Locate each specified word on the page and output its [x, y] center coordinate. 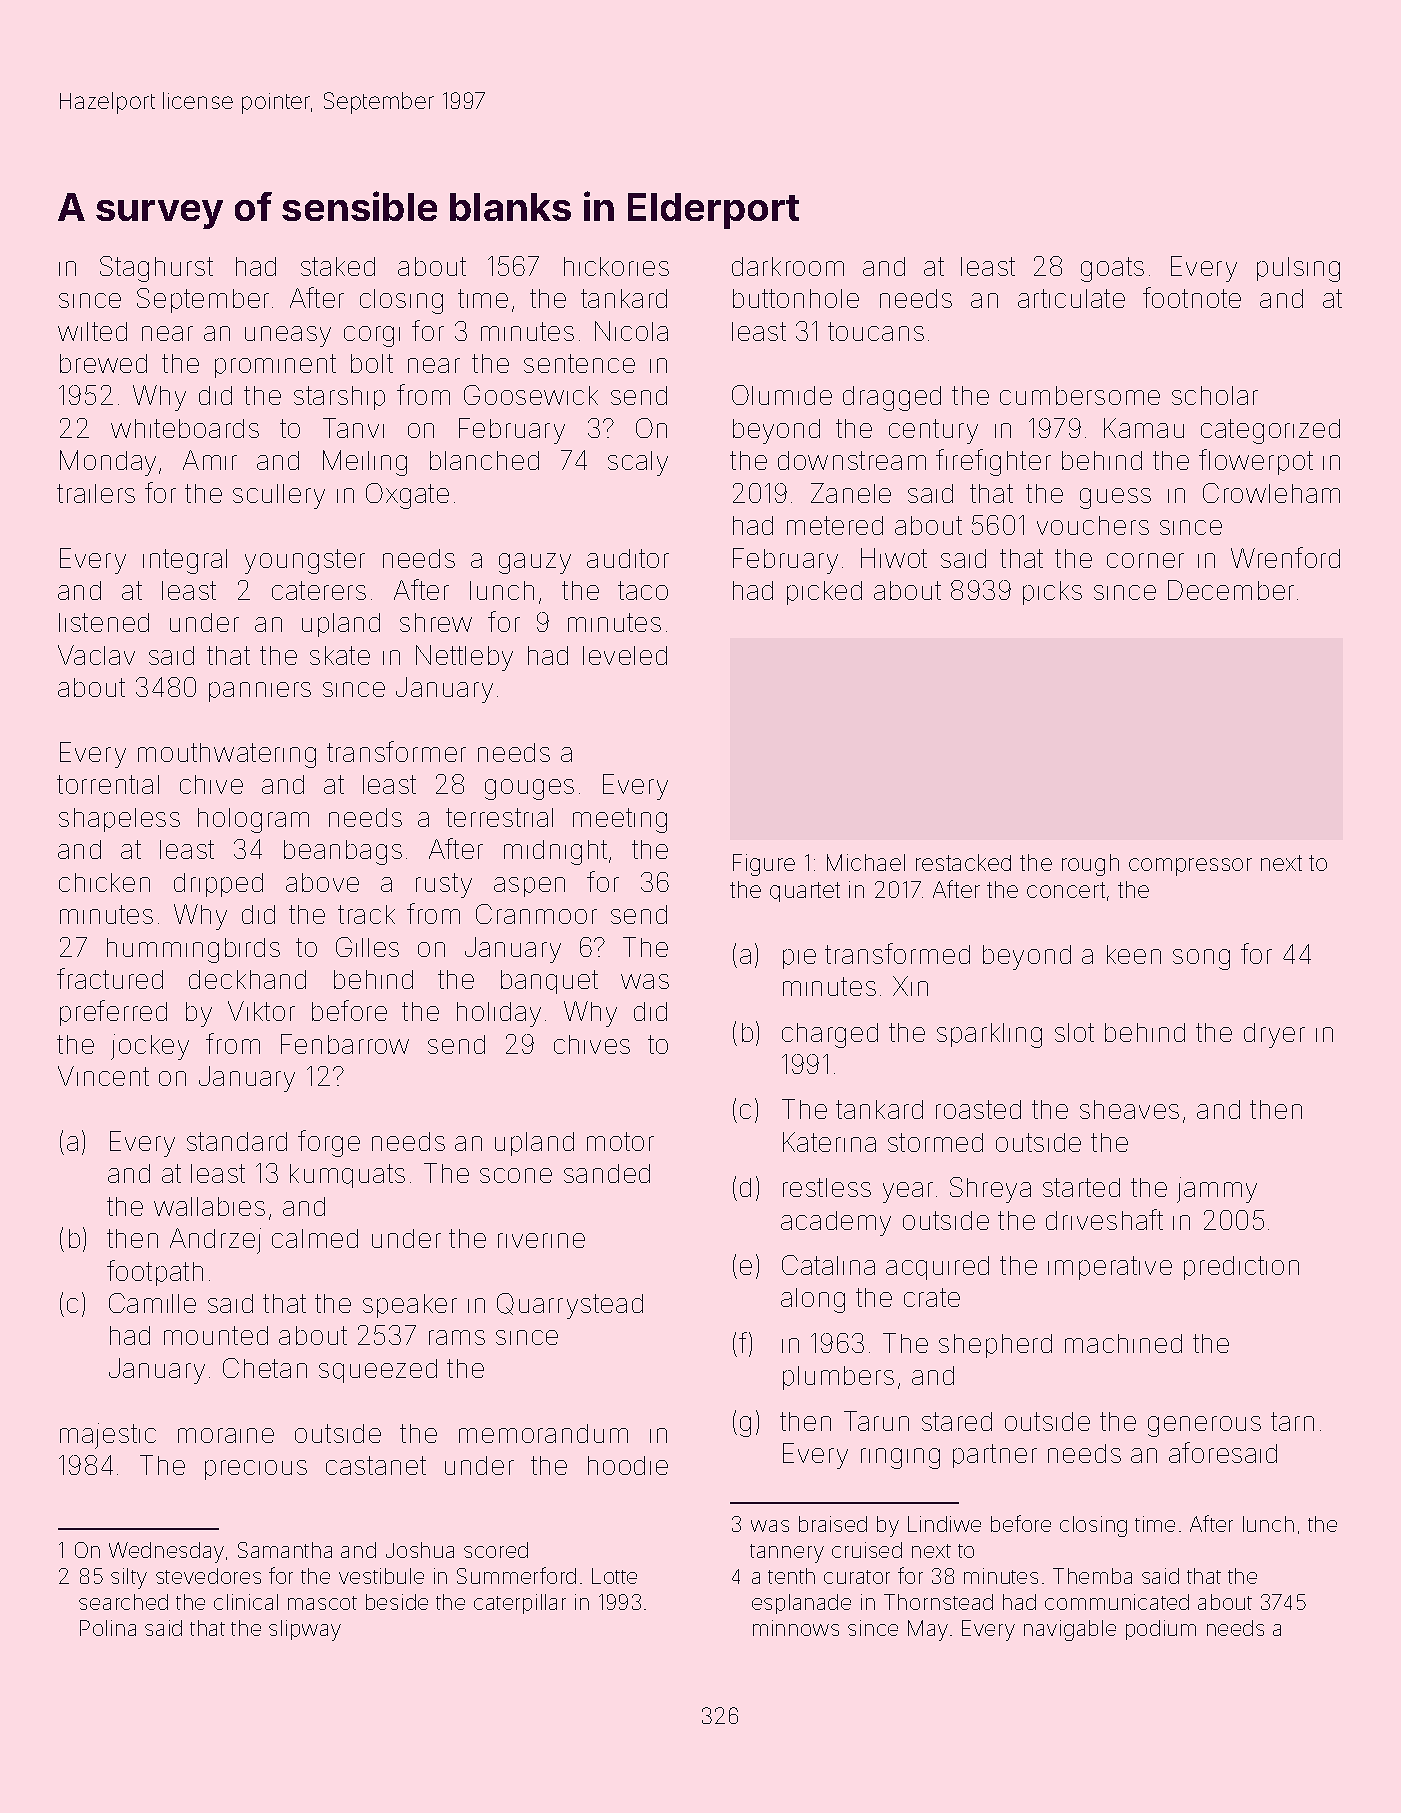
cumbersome [1080, 395]
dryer [1274, 1035]
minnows [796, 1628]
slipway [305, 1630]
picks [1052, 593]
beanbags [343, 852]
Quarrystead [570, 1306]
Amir [210, 460]
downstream [852, 460]
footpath [155, 1273]
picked [824, 593]
